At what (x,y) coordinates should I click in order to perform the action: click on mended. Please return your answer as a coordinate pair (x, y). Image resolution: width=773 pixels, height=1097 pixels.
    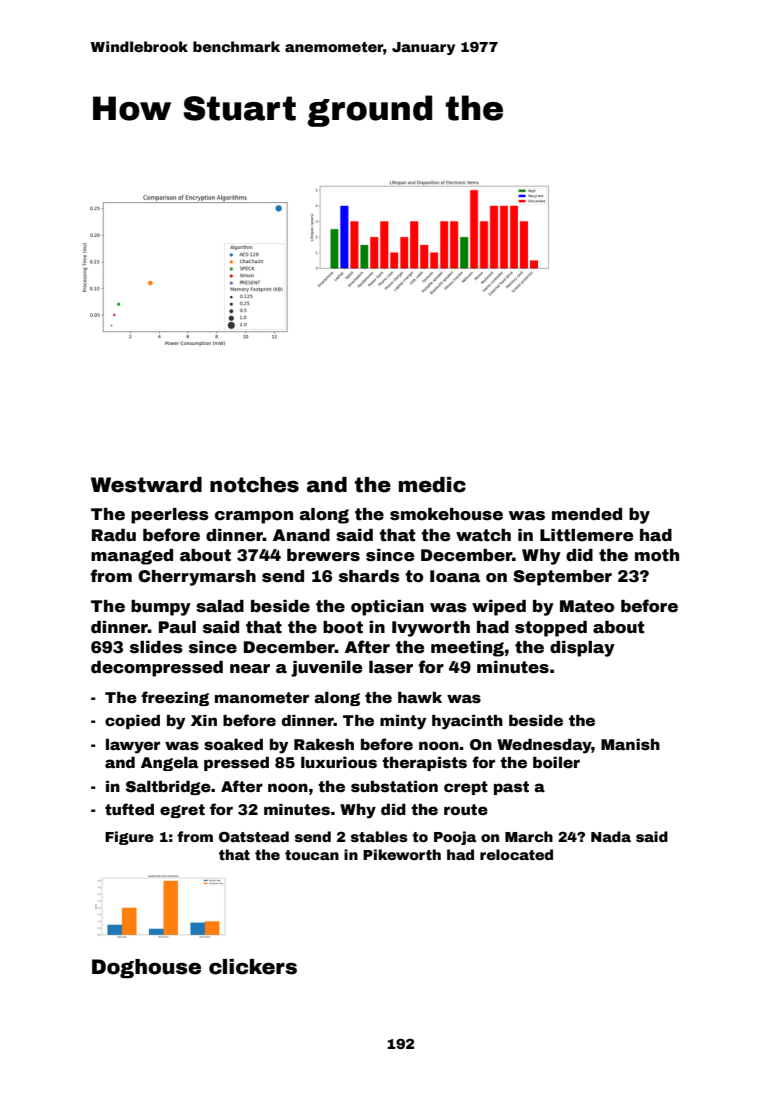
    Looking at the image, I should click on (587, 514).
